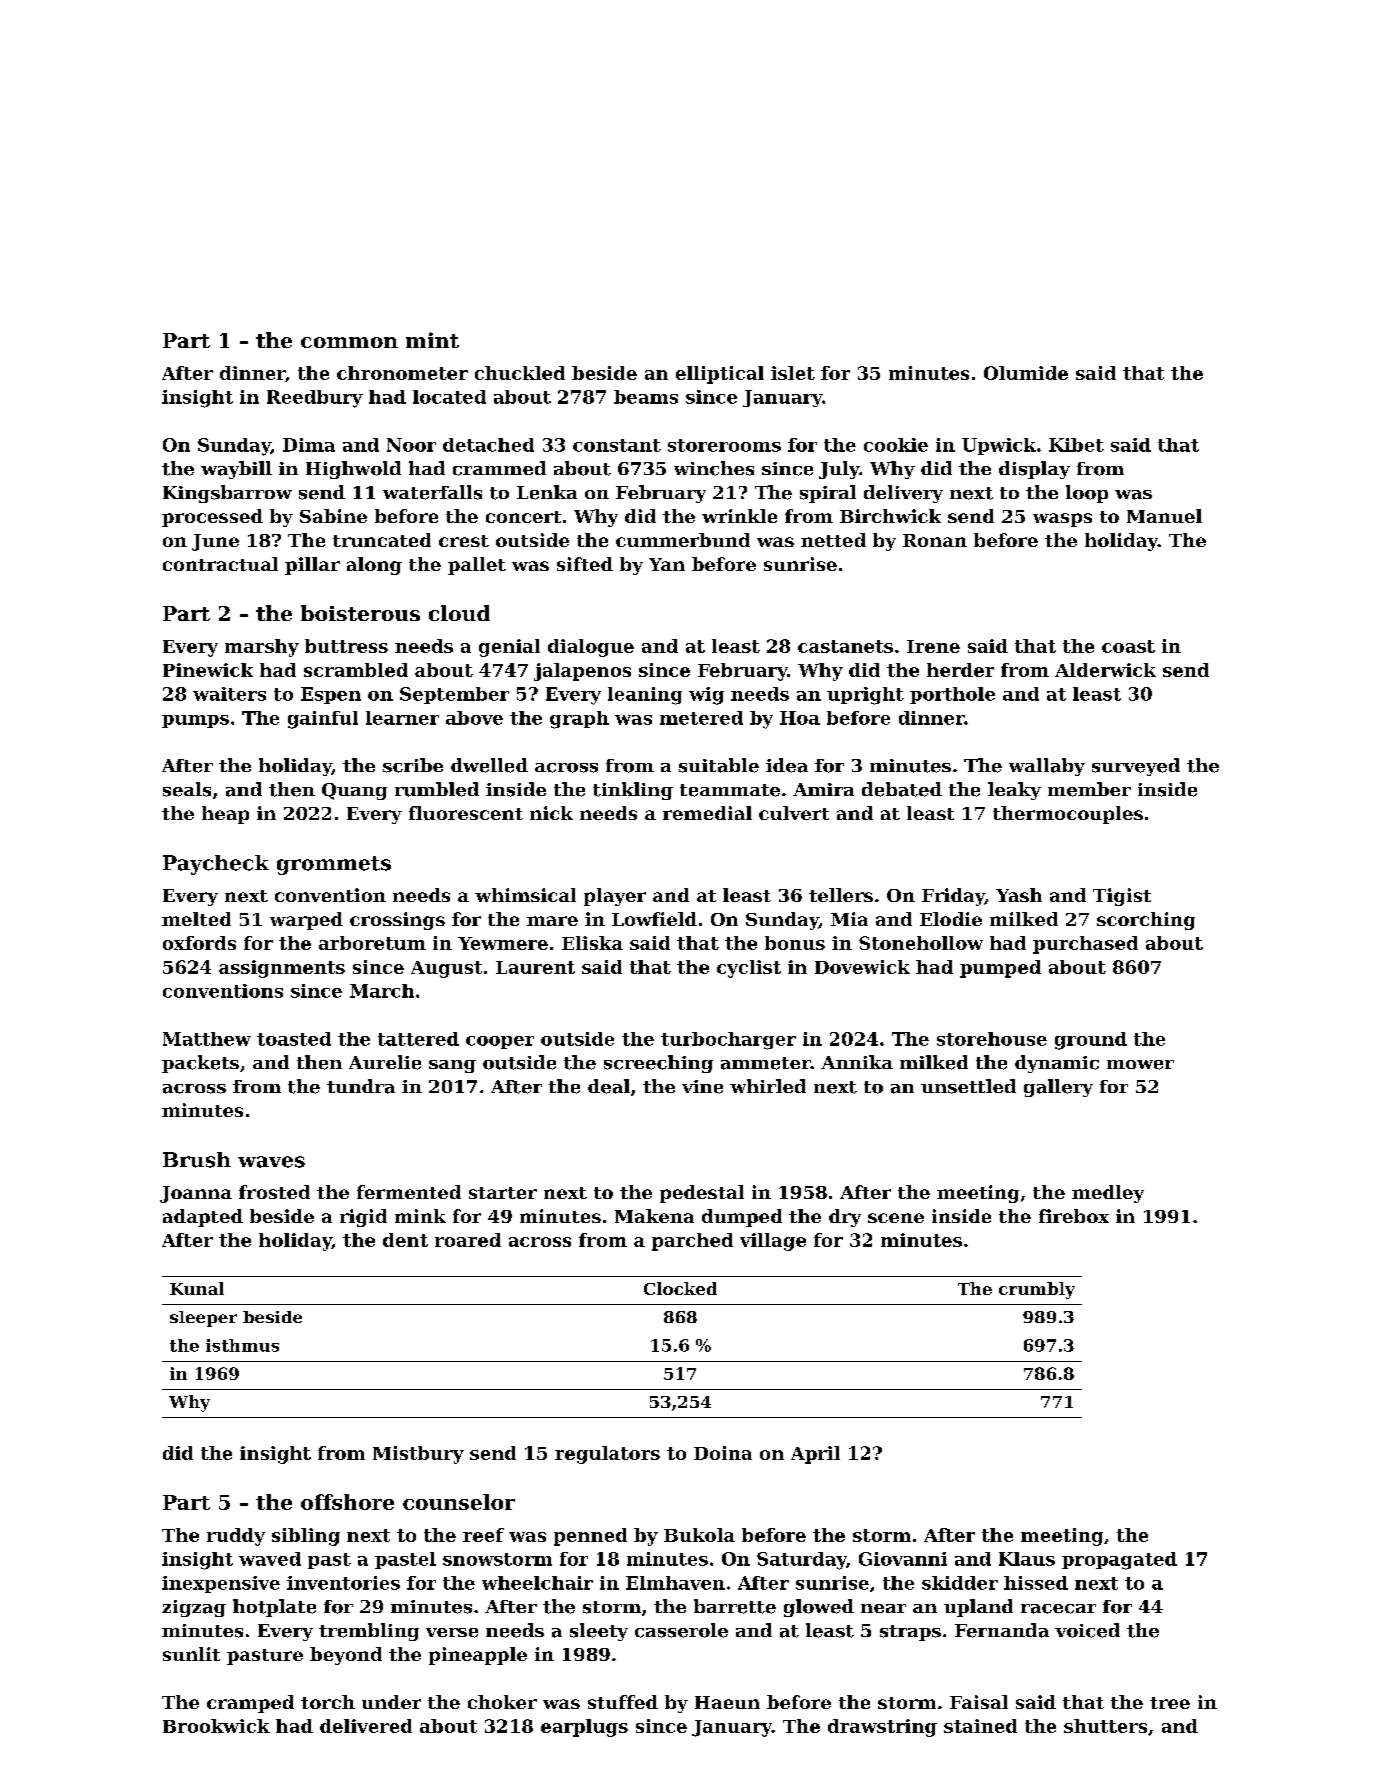 This page has width=1385, height=1792. I want to click on Olumide, so click(1026, 373).
